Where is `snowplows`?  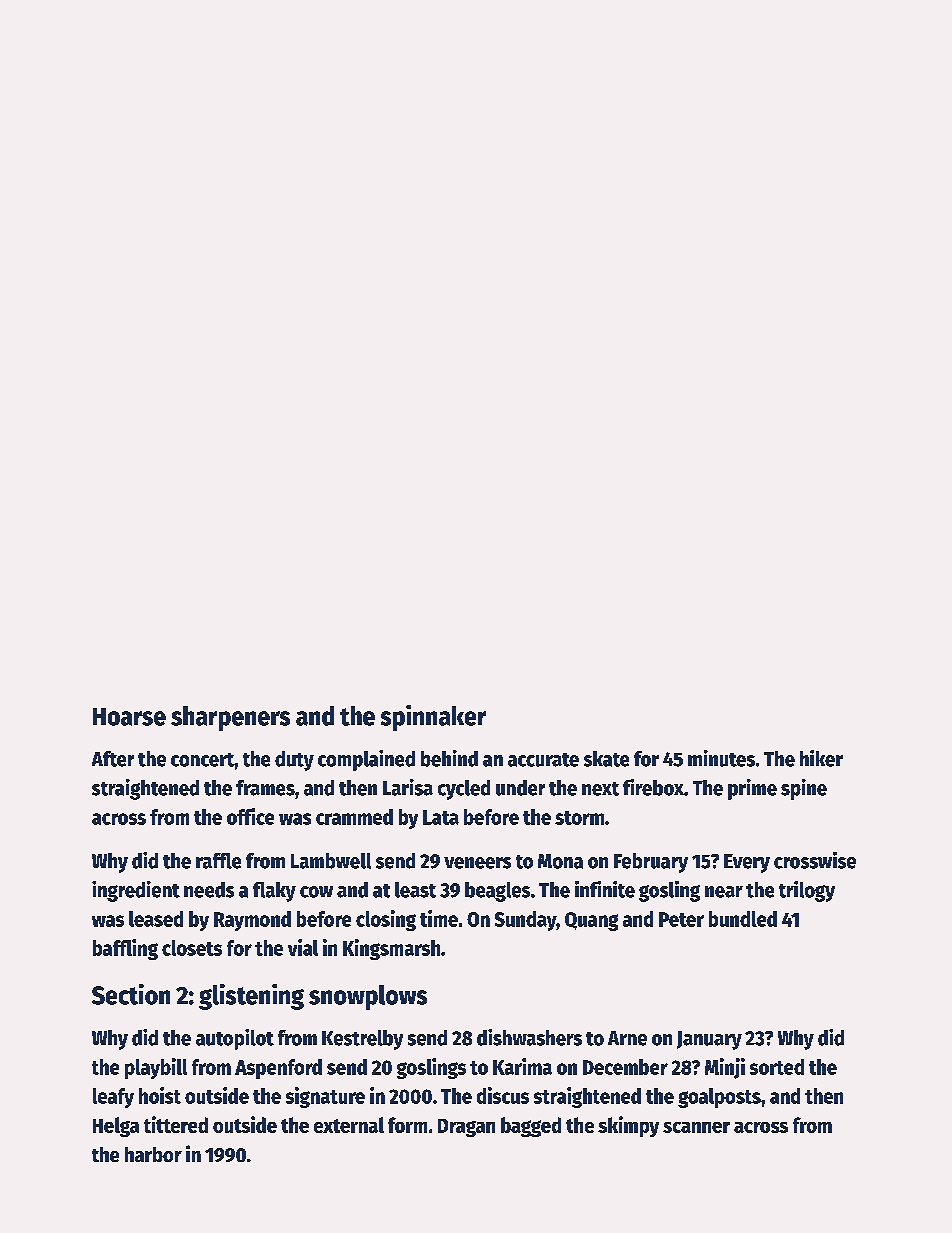 snowplows is located at coordinates (368, 997).
